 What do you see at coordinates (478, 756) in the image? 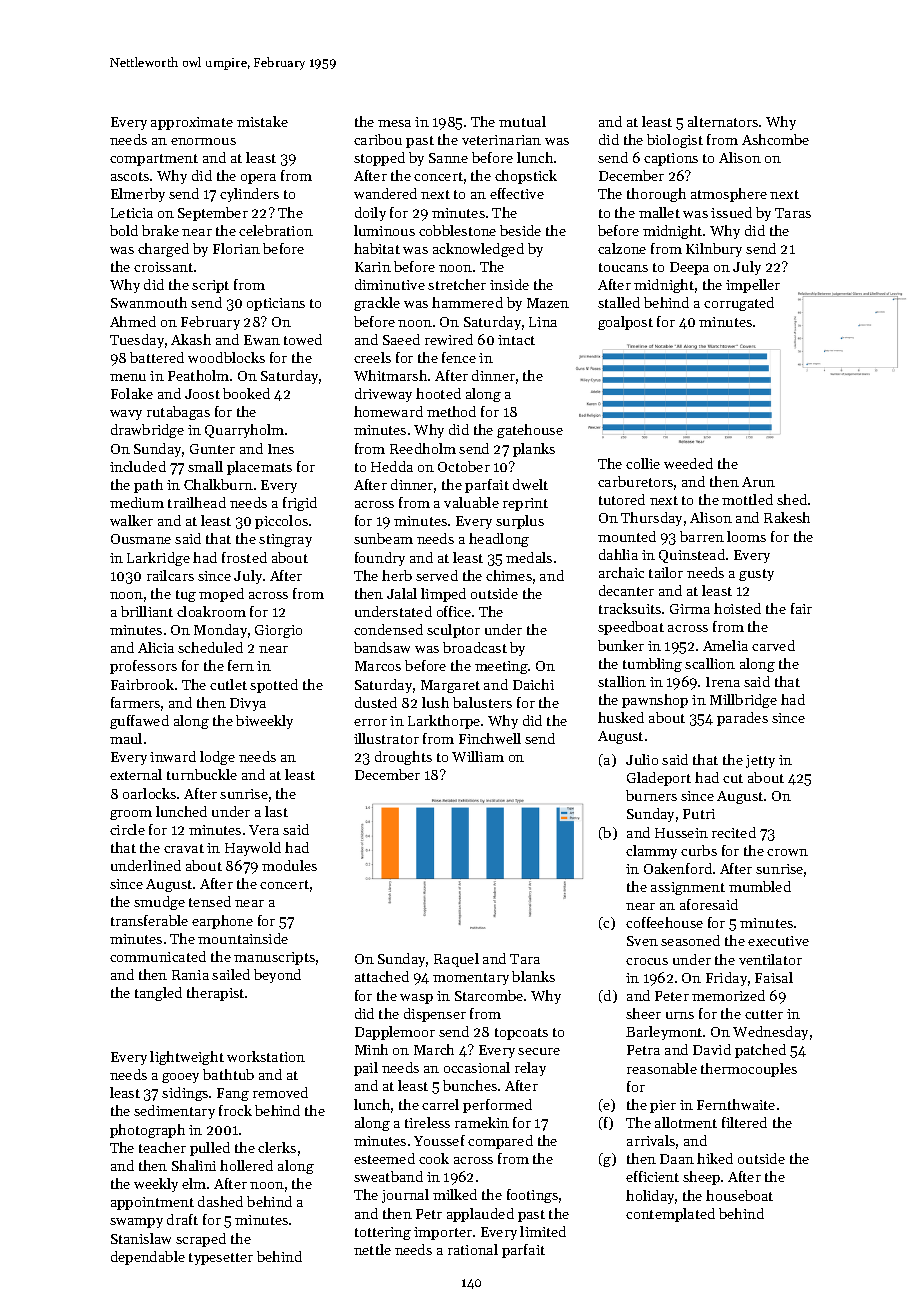
I see `William` at bounding box center [478, 756].
